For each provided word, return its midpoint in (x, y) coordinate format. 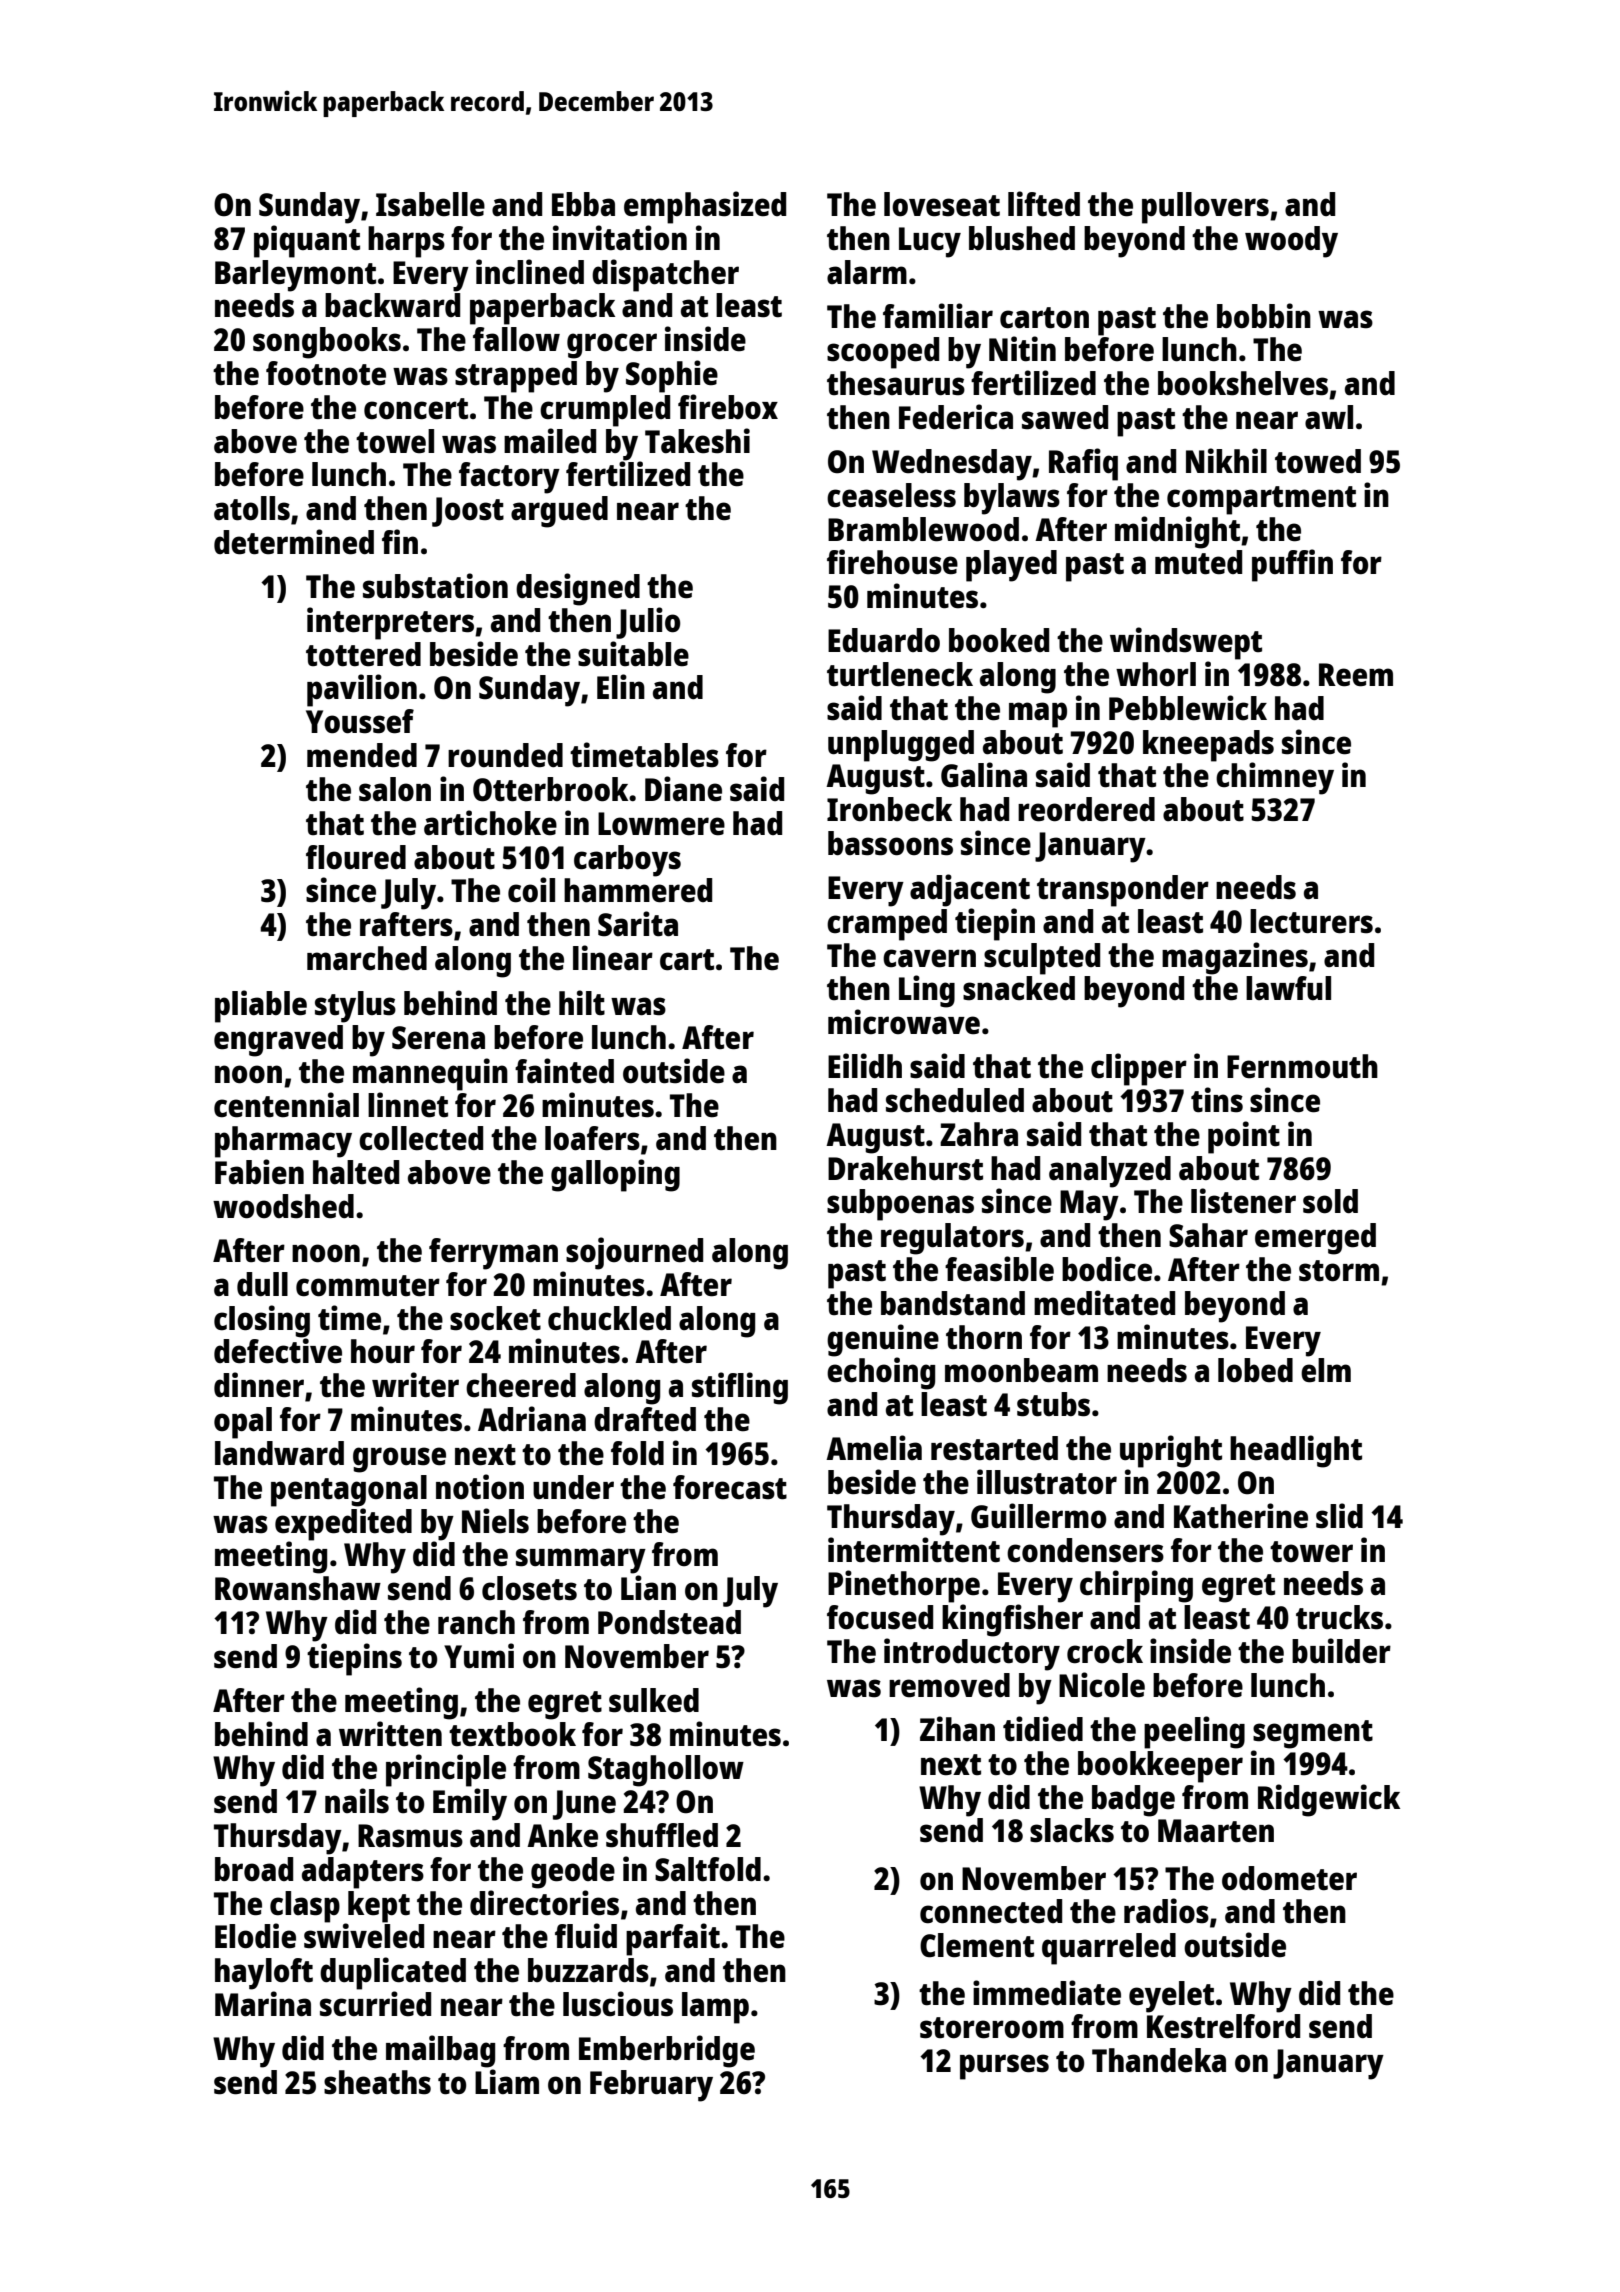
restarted (994, 1448)
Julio (648, 623)
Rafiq (1083, 464)
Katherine (1241, 1516)
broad (254, 1869)
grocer (612, 346)
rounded (505, 755)
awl (1329, 417)
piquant (307, 241)
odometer (1289, 1878)
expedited (343, 1524)
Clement (977, 1945)
